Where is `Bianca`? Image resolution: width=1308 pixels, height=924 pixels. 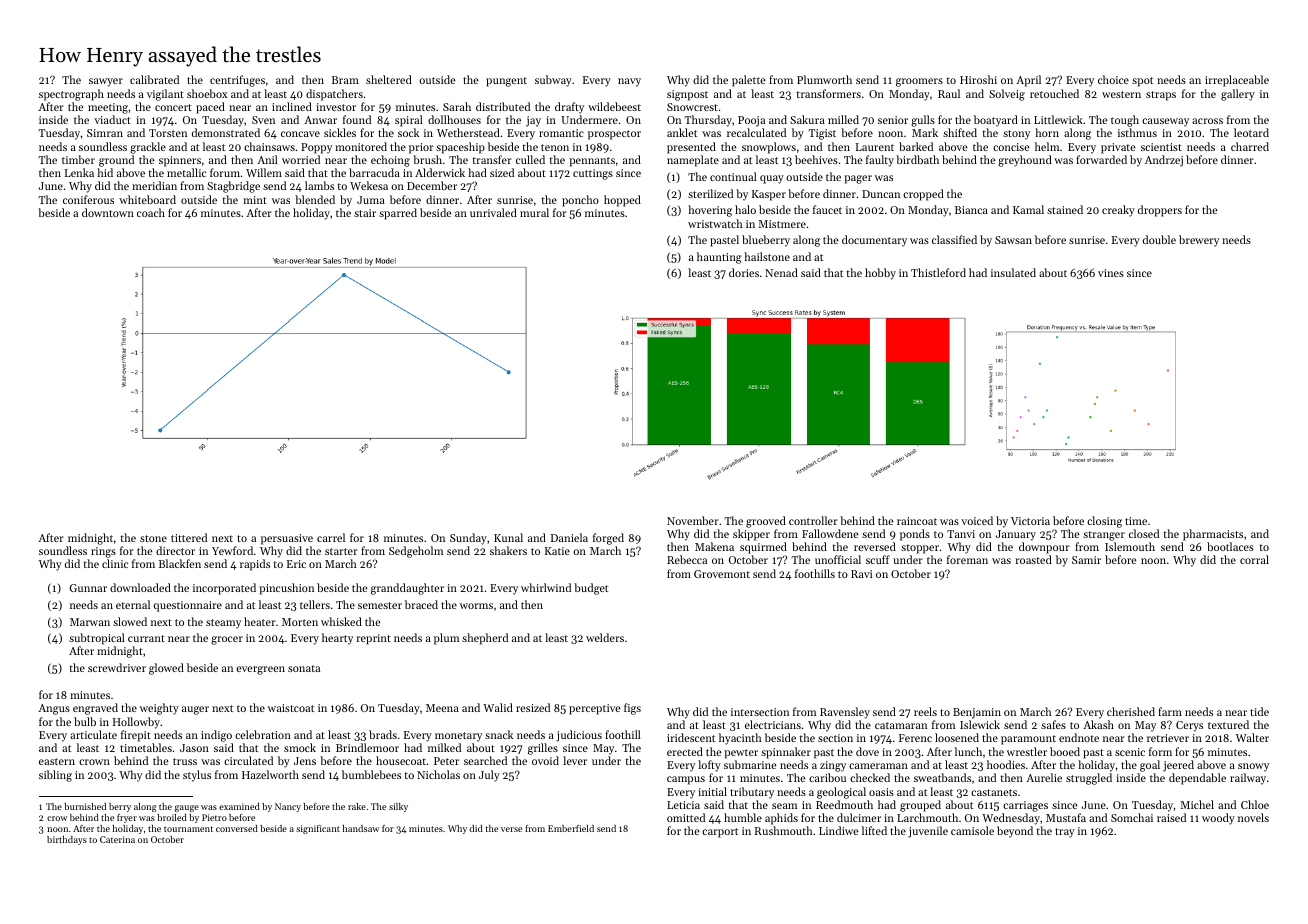 Bianca is located at coordinates (971, 210).
